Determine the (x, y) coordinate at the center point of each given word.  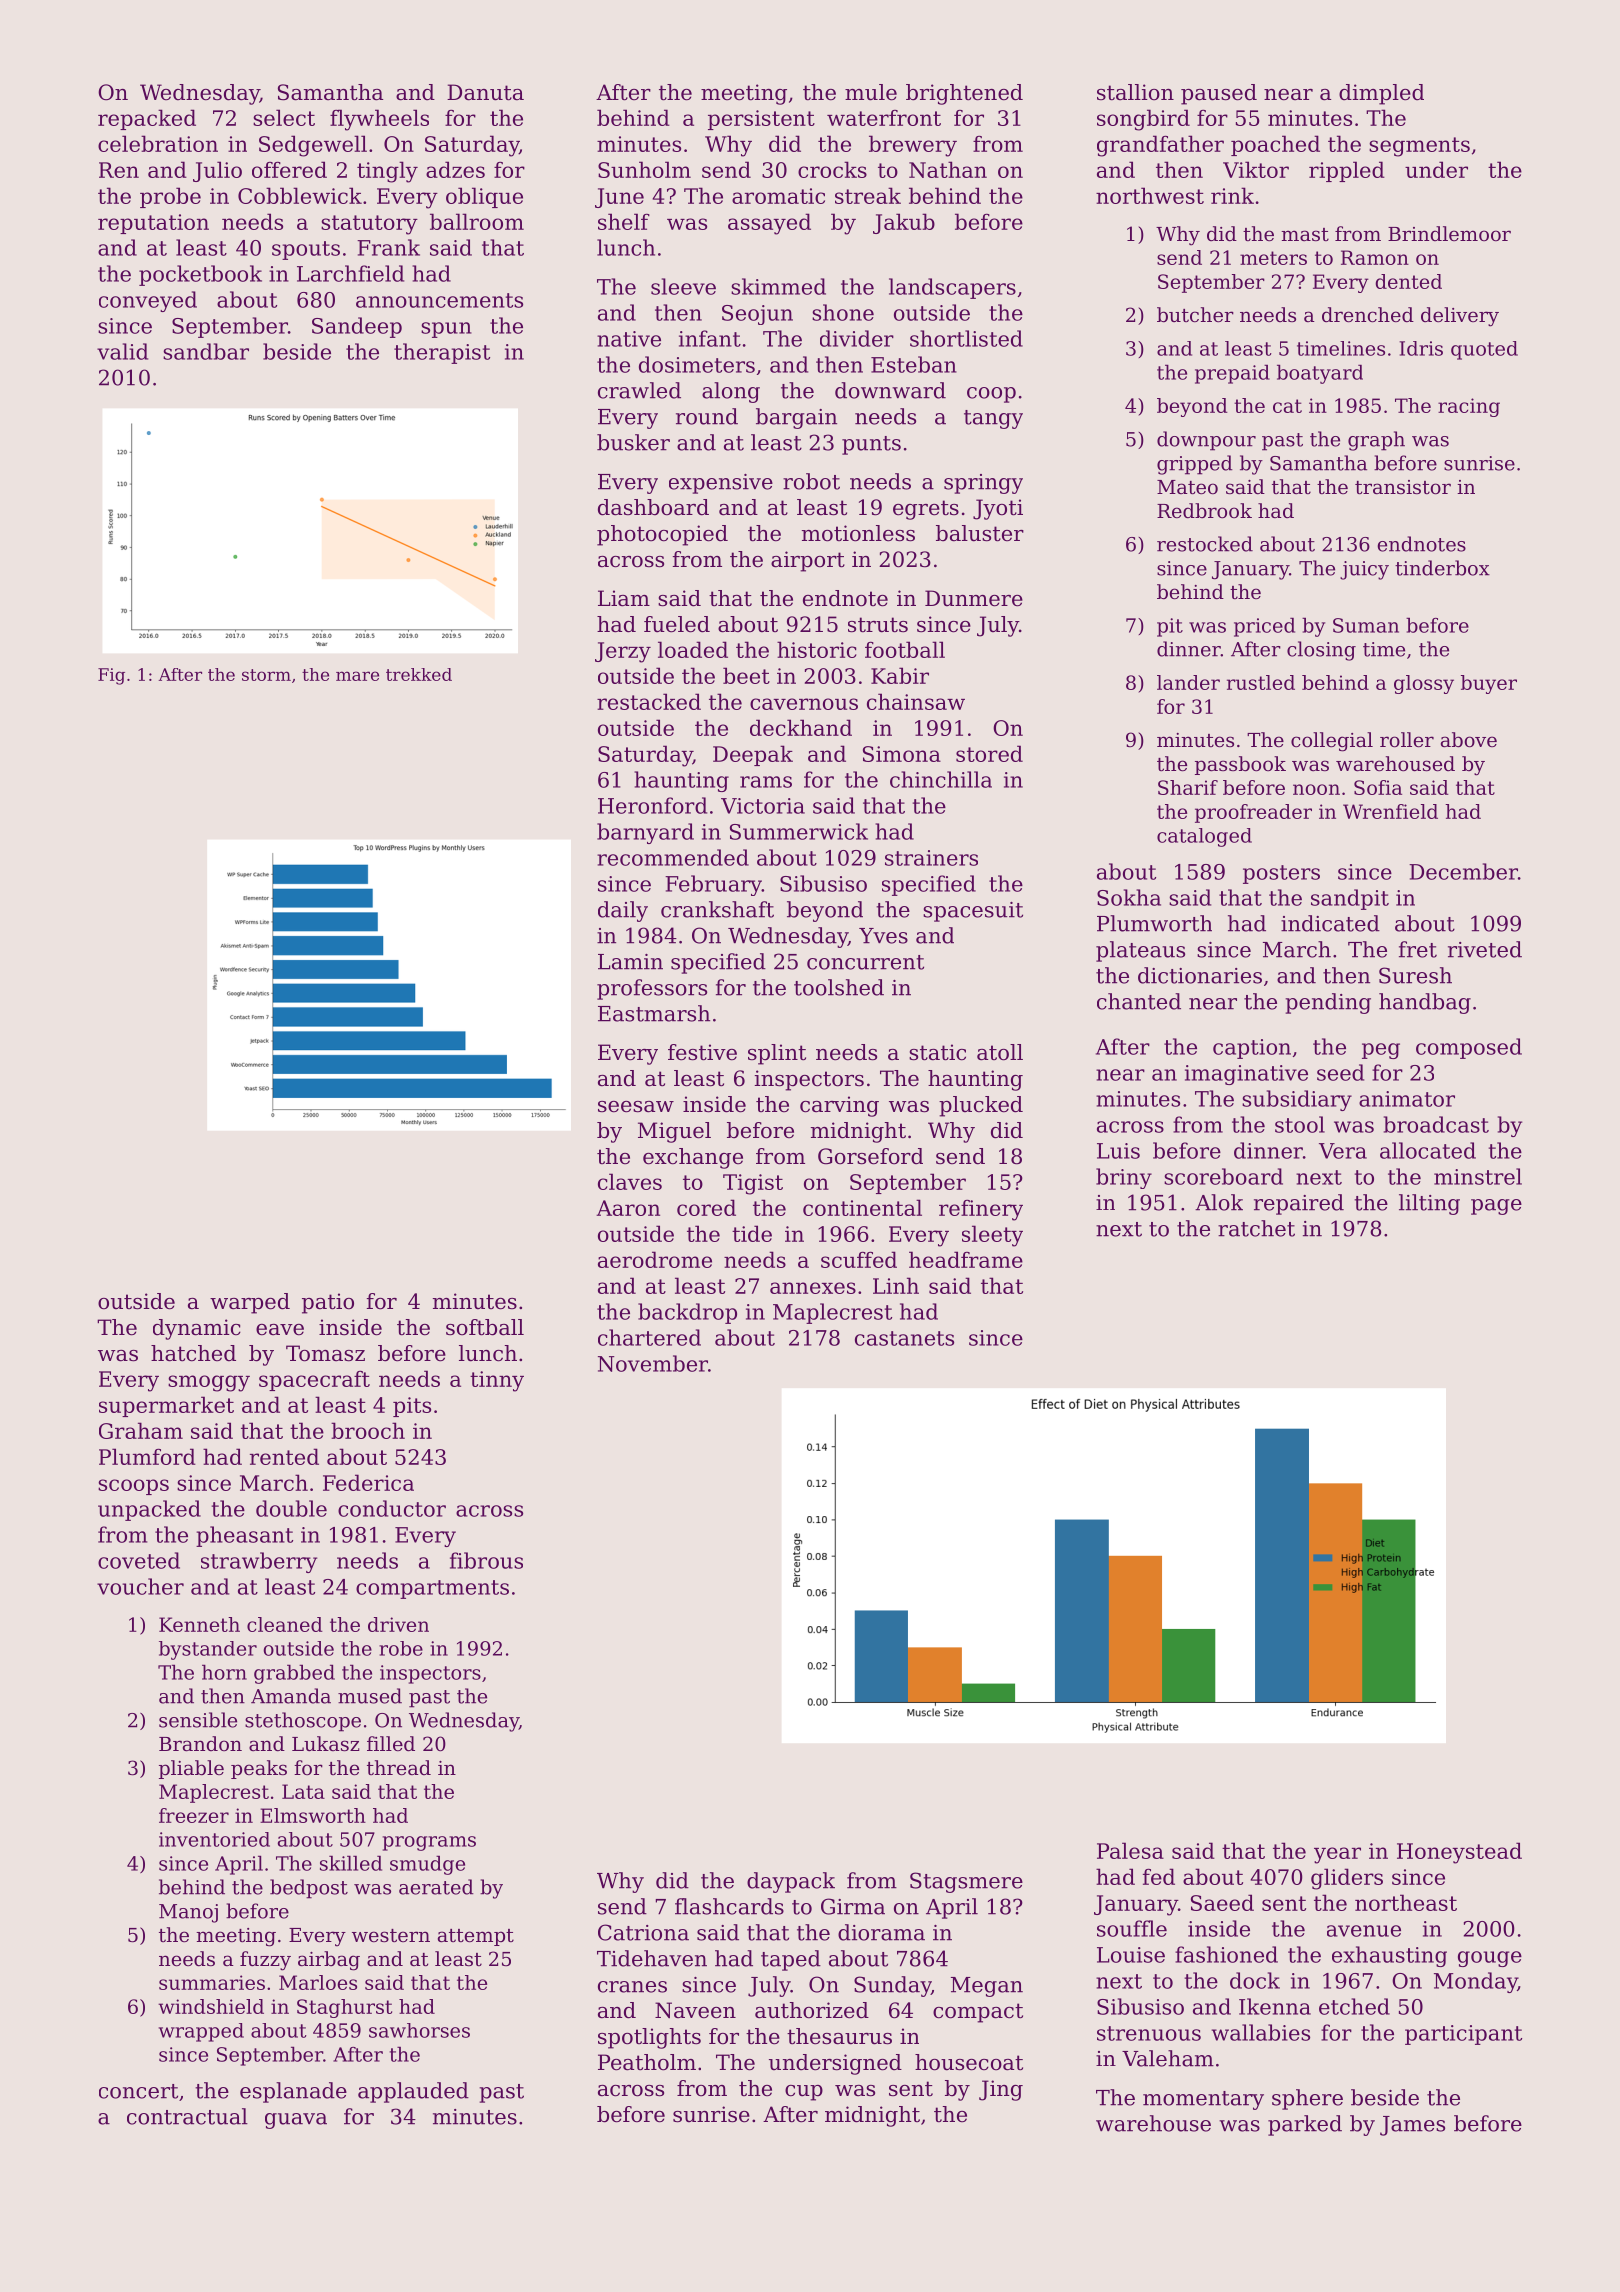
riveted (1485, 949)
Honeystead (1459, 1853)
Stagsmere (966, 1882)
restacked (649, 701)
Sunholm (644, 169)
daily (623, 911)
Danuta (485, 92)
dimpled (1381, 94)
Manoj (188, 1913)
